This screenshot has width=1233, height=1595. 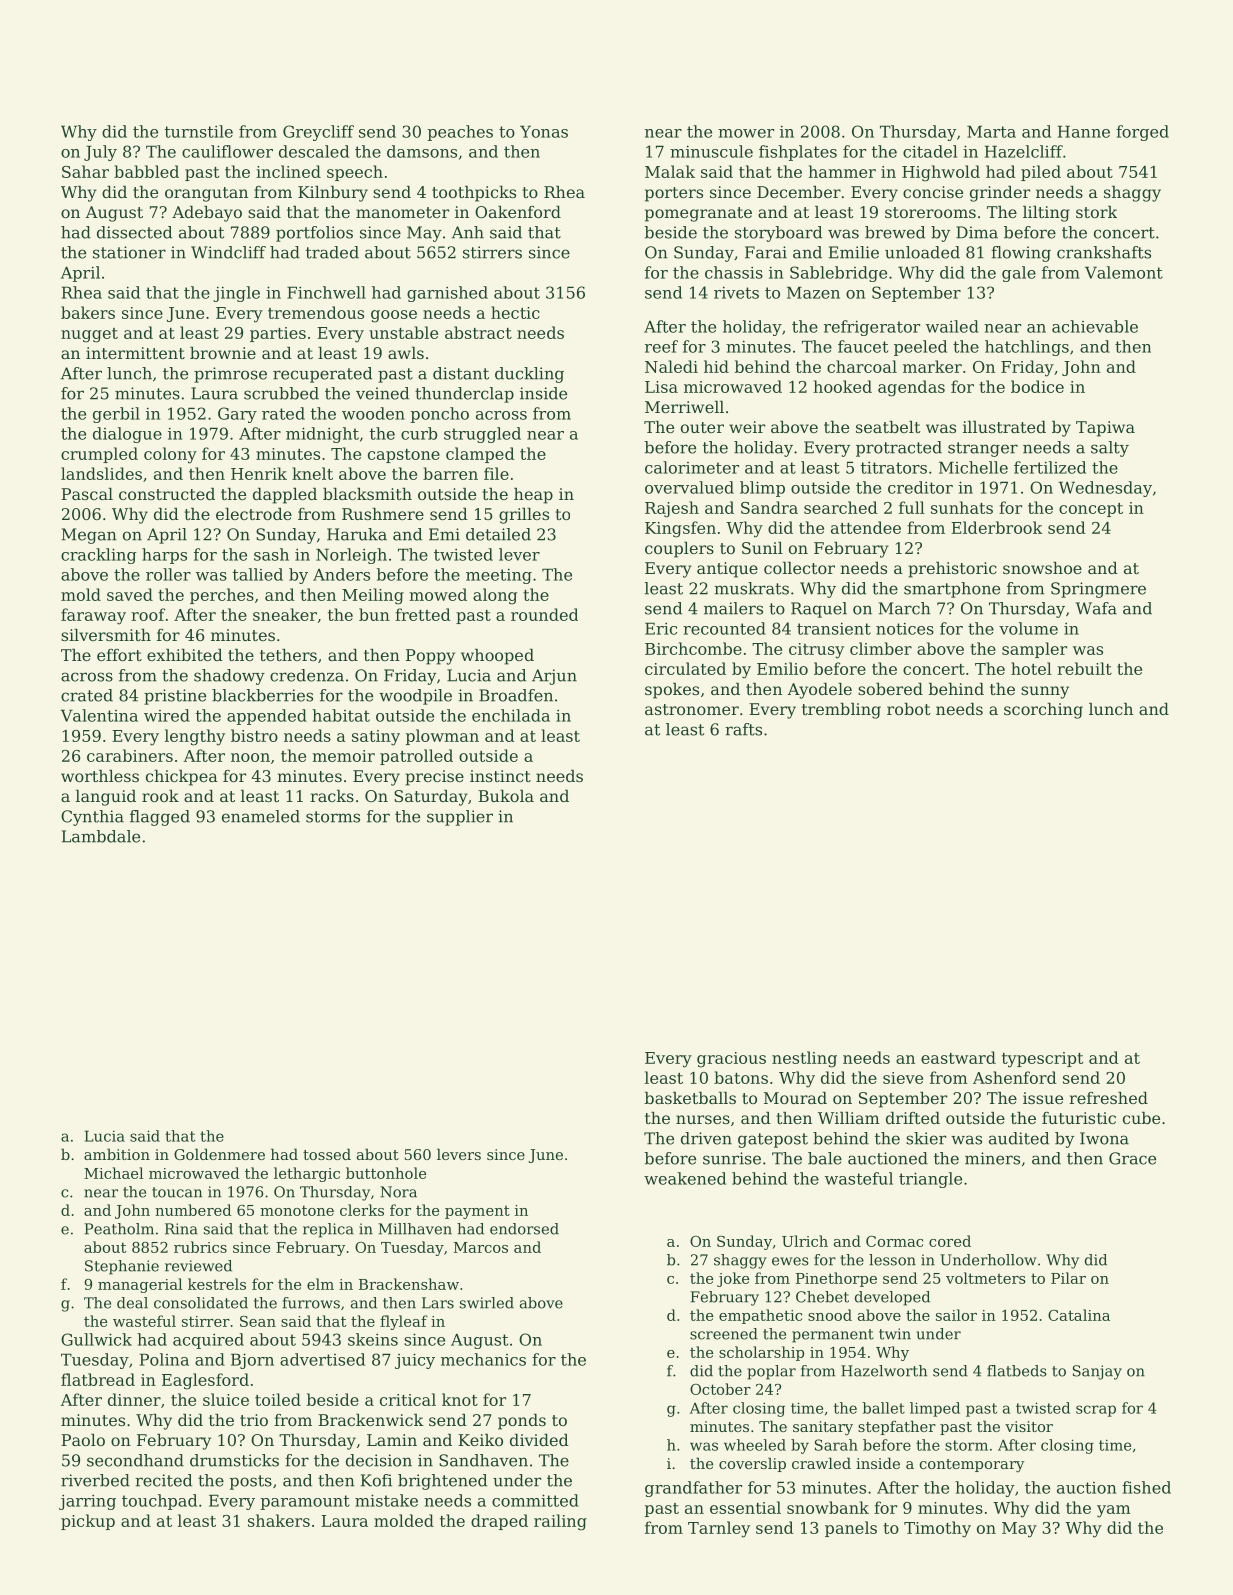 I want to click on scorching, so click(x=1043, y=711).
